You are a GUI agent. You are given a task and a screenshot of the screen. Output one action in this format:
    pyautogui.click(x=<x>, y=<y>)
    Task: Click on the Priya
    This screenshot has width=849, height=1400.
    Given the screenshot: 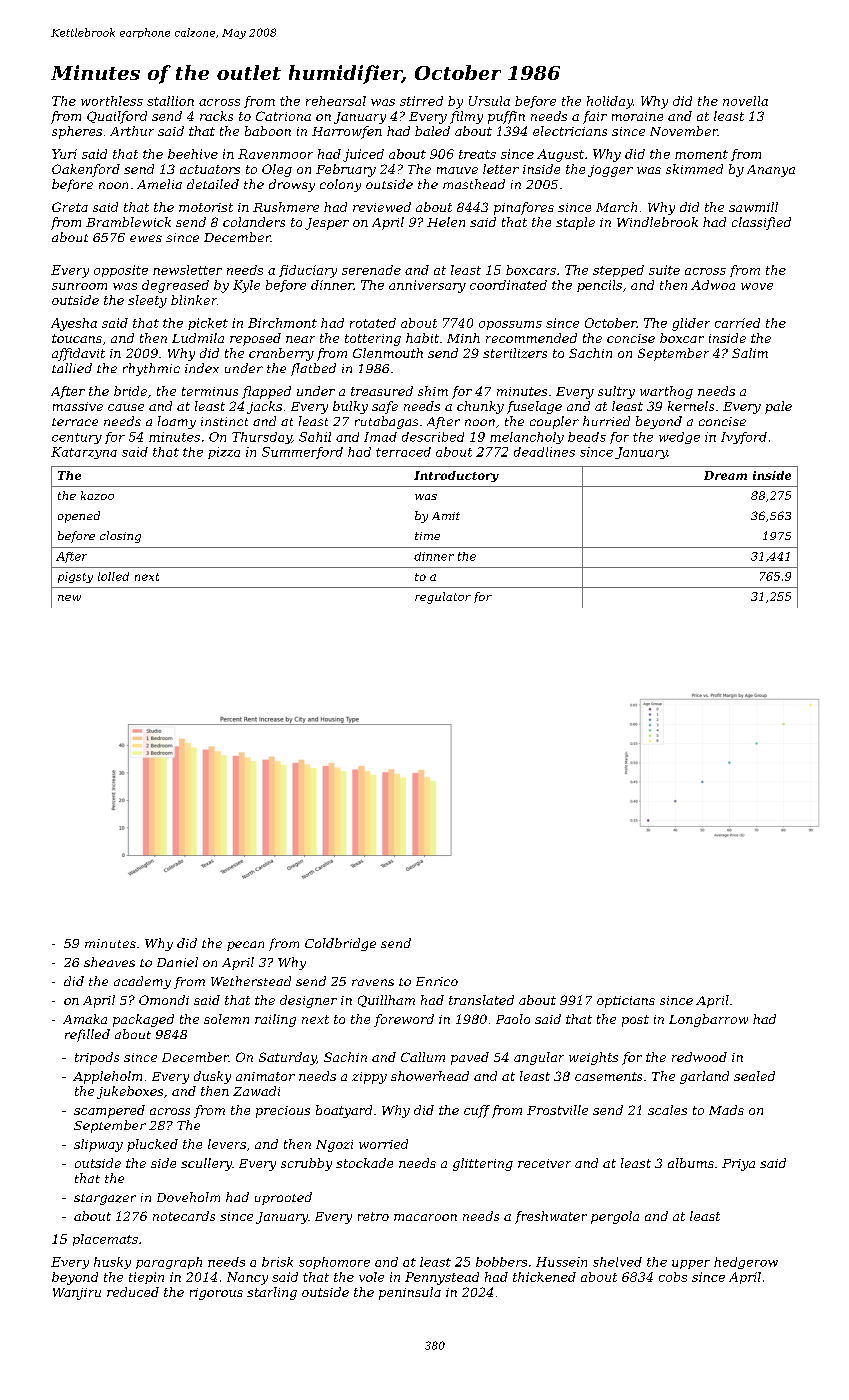 What is the action you would take?
    pyautogui.click(x=738, y=1165)
